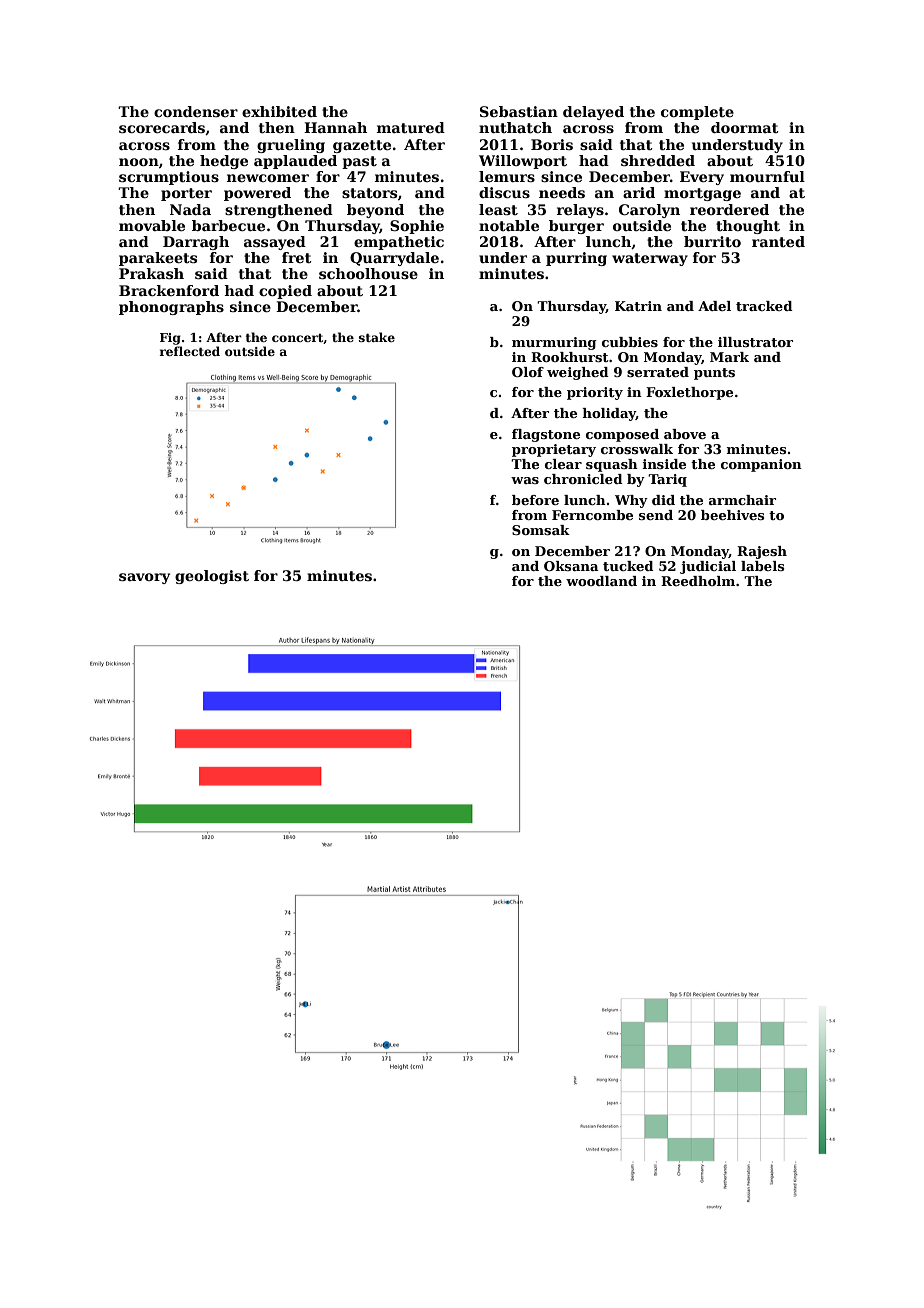 Image resolution: width=924 pixels, height=1308 pixels. What do you see at coordinates (291, 146) in the page?
I see `grueling` at bounding box center [291, 146].
